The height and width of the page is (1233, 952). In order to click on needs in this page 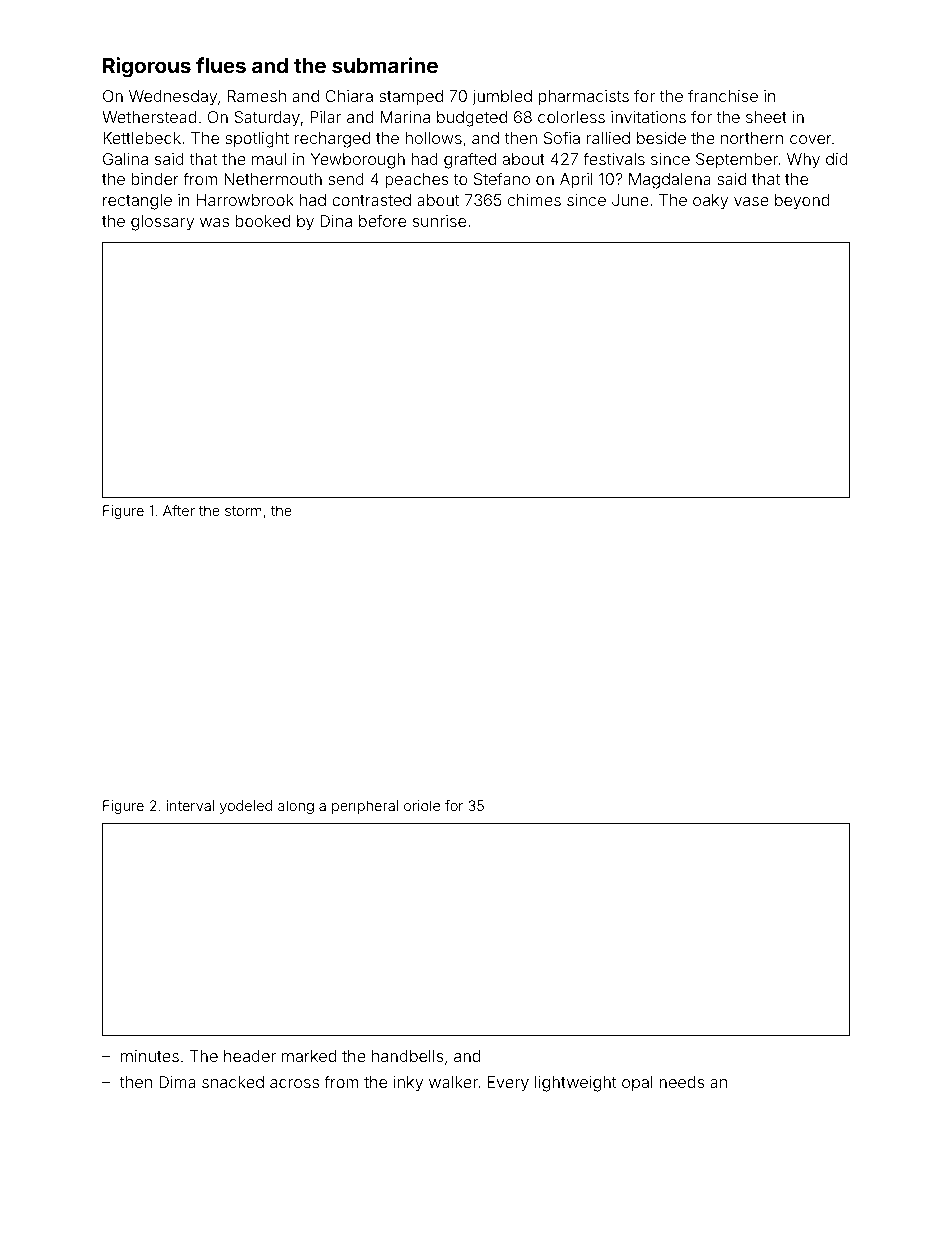, I will do `click(682, 1082)`.
